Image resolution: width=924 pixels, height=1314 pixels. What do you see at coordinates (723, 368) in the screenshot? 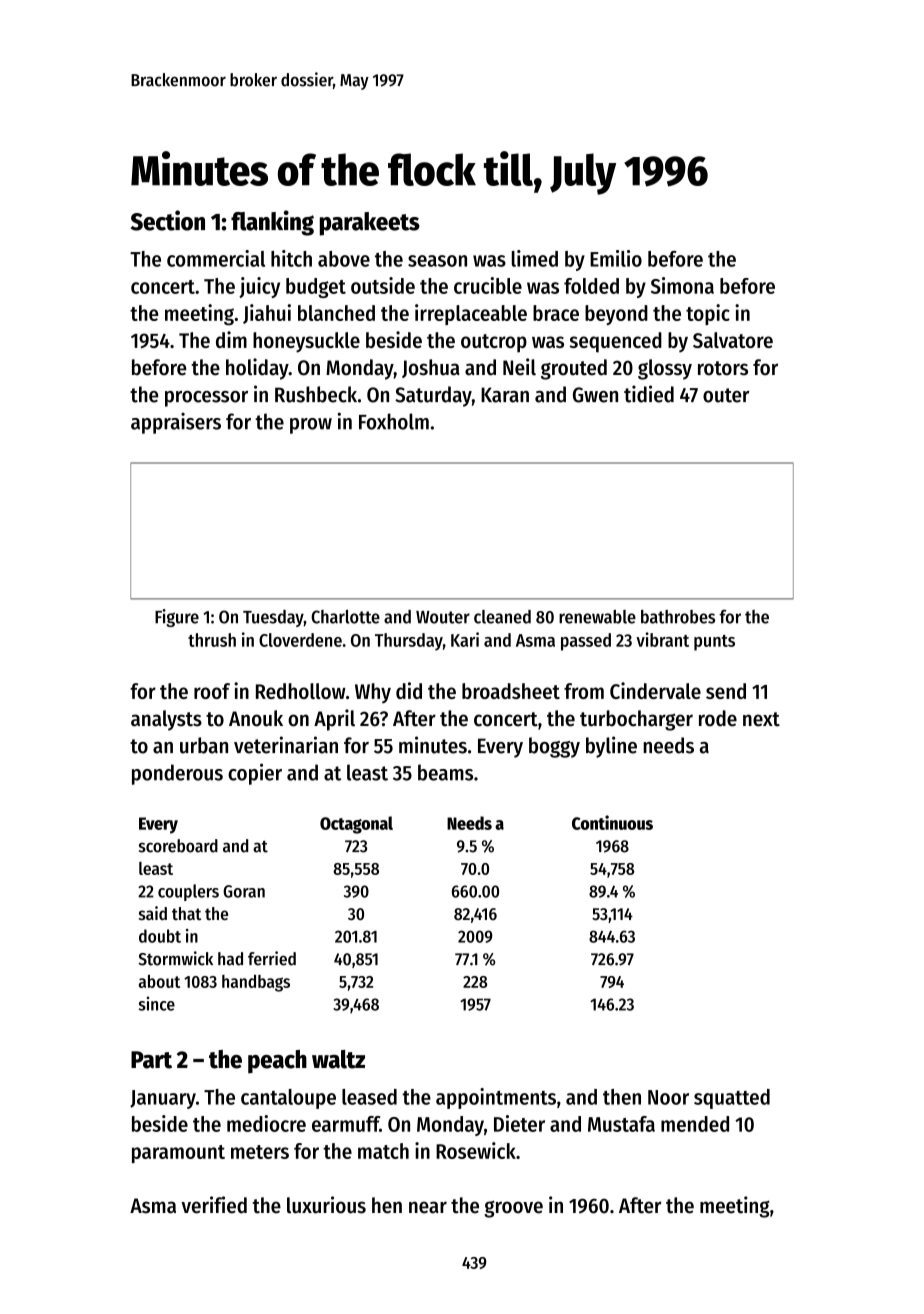
I see `rotors` at bounding box center [723, 368].
